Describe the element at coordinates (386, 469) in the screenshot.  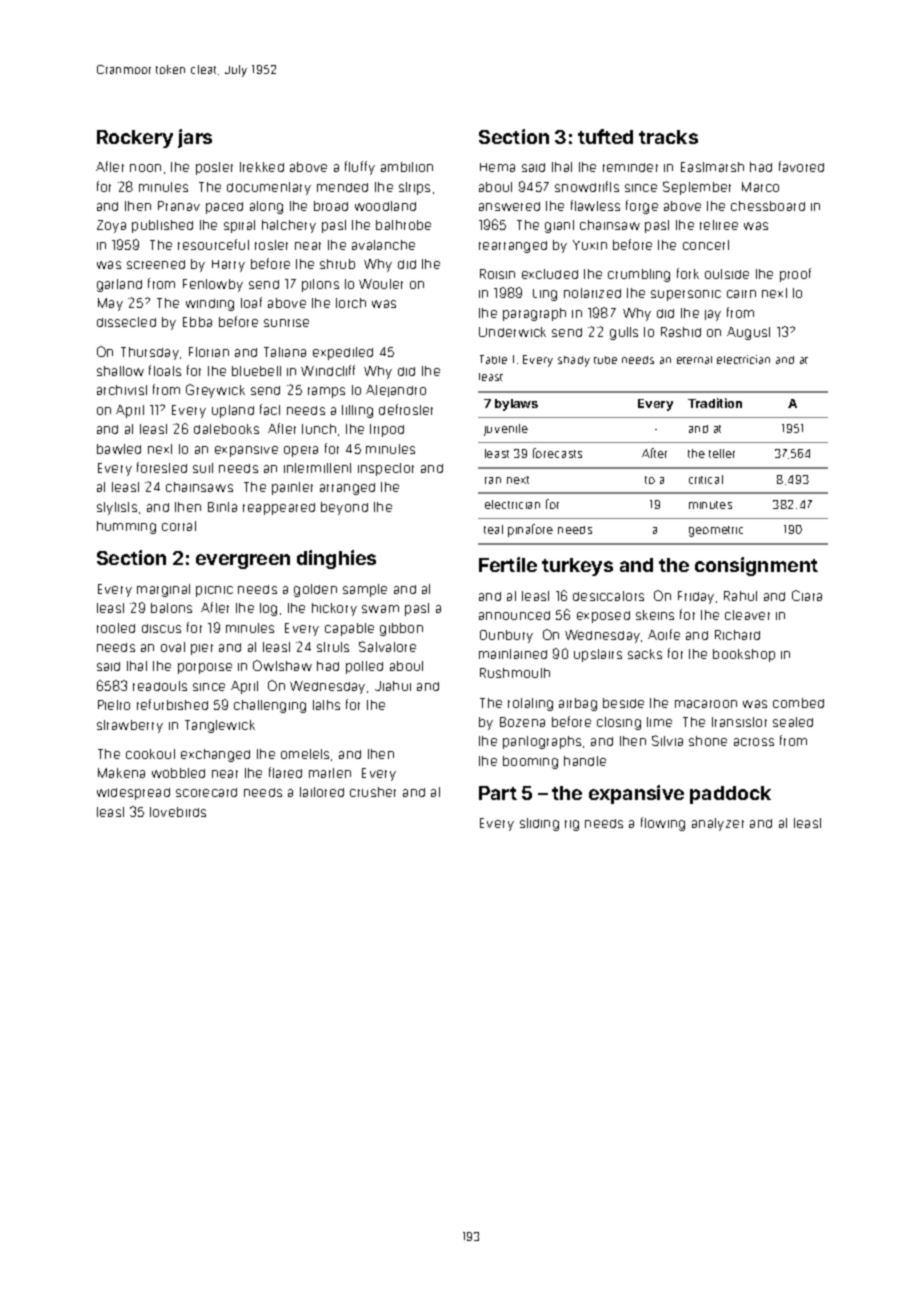
I see `inspector` at that location.
